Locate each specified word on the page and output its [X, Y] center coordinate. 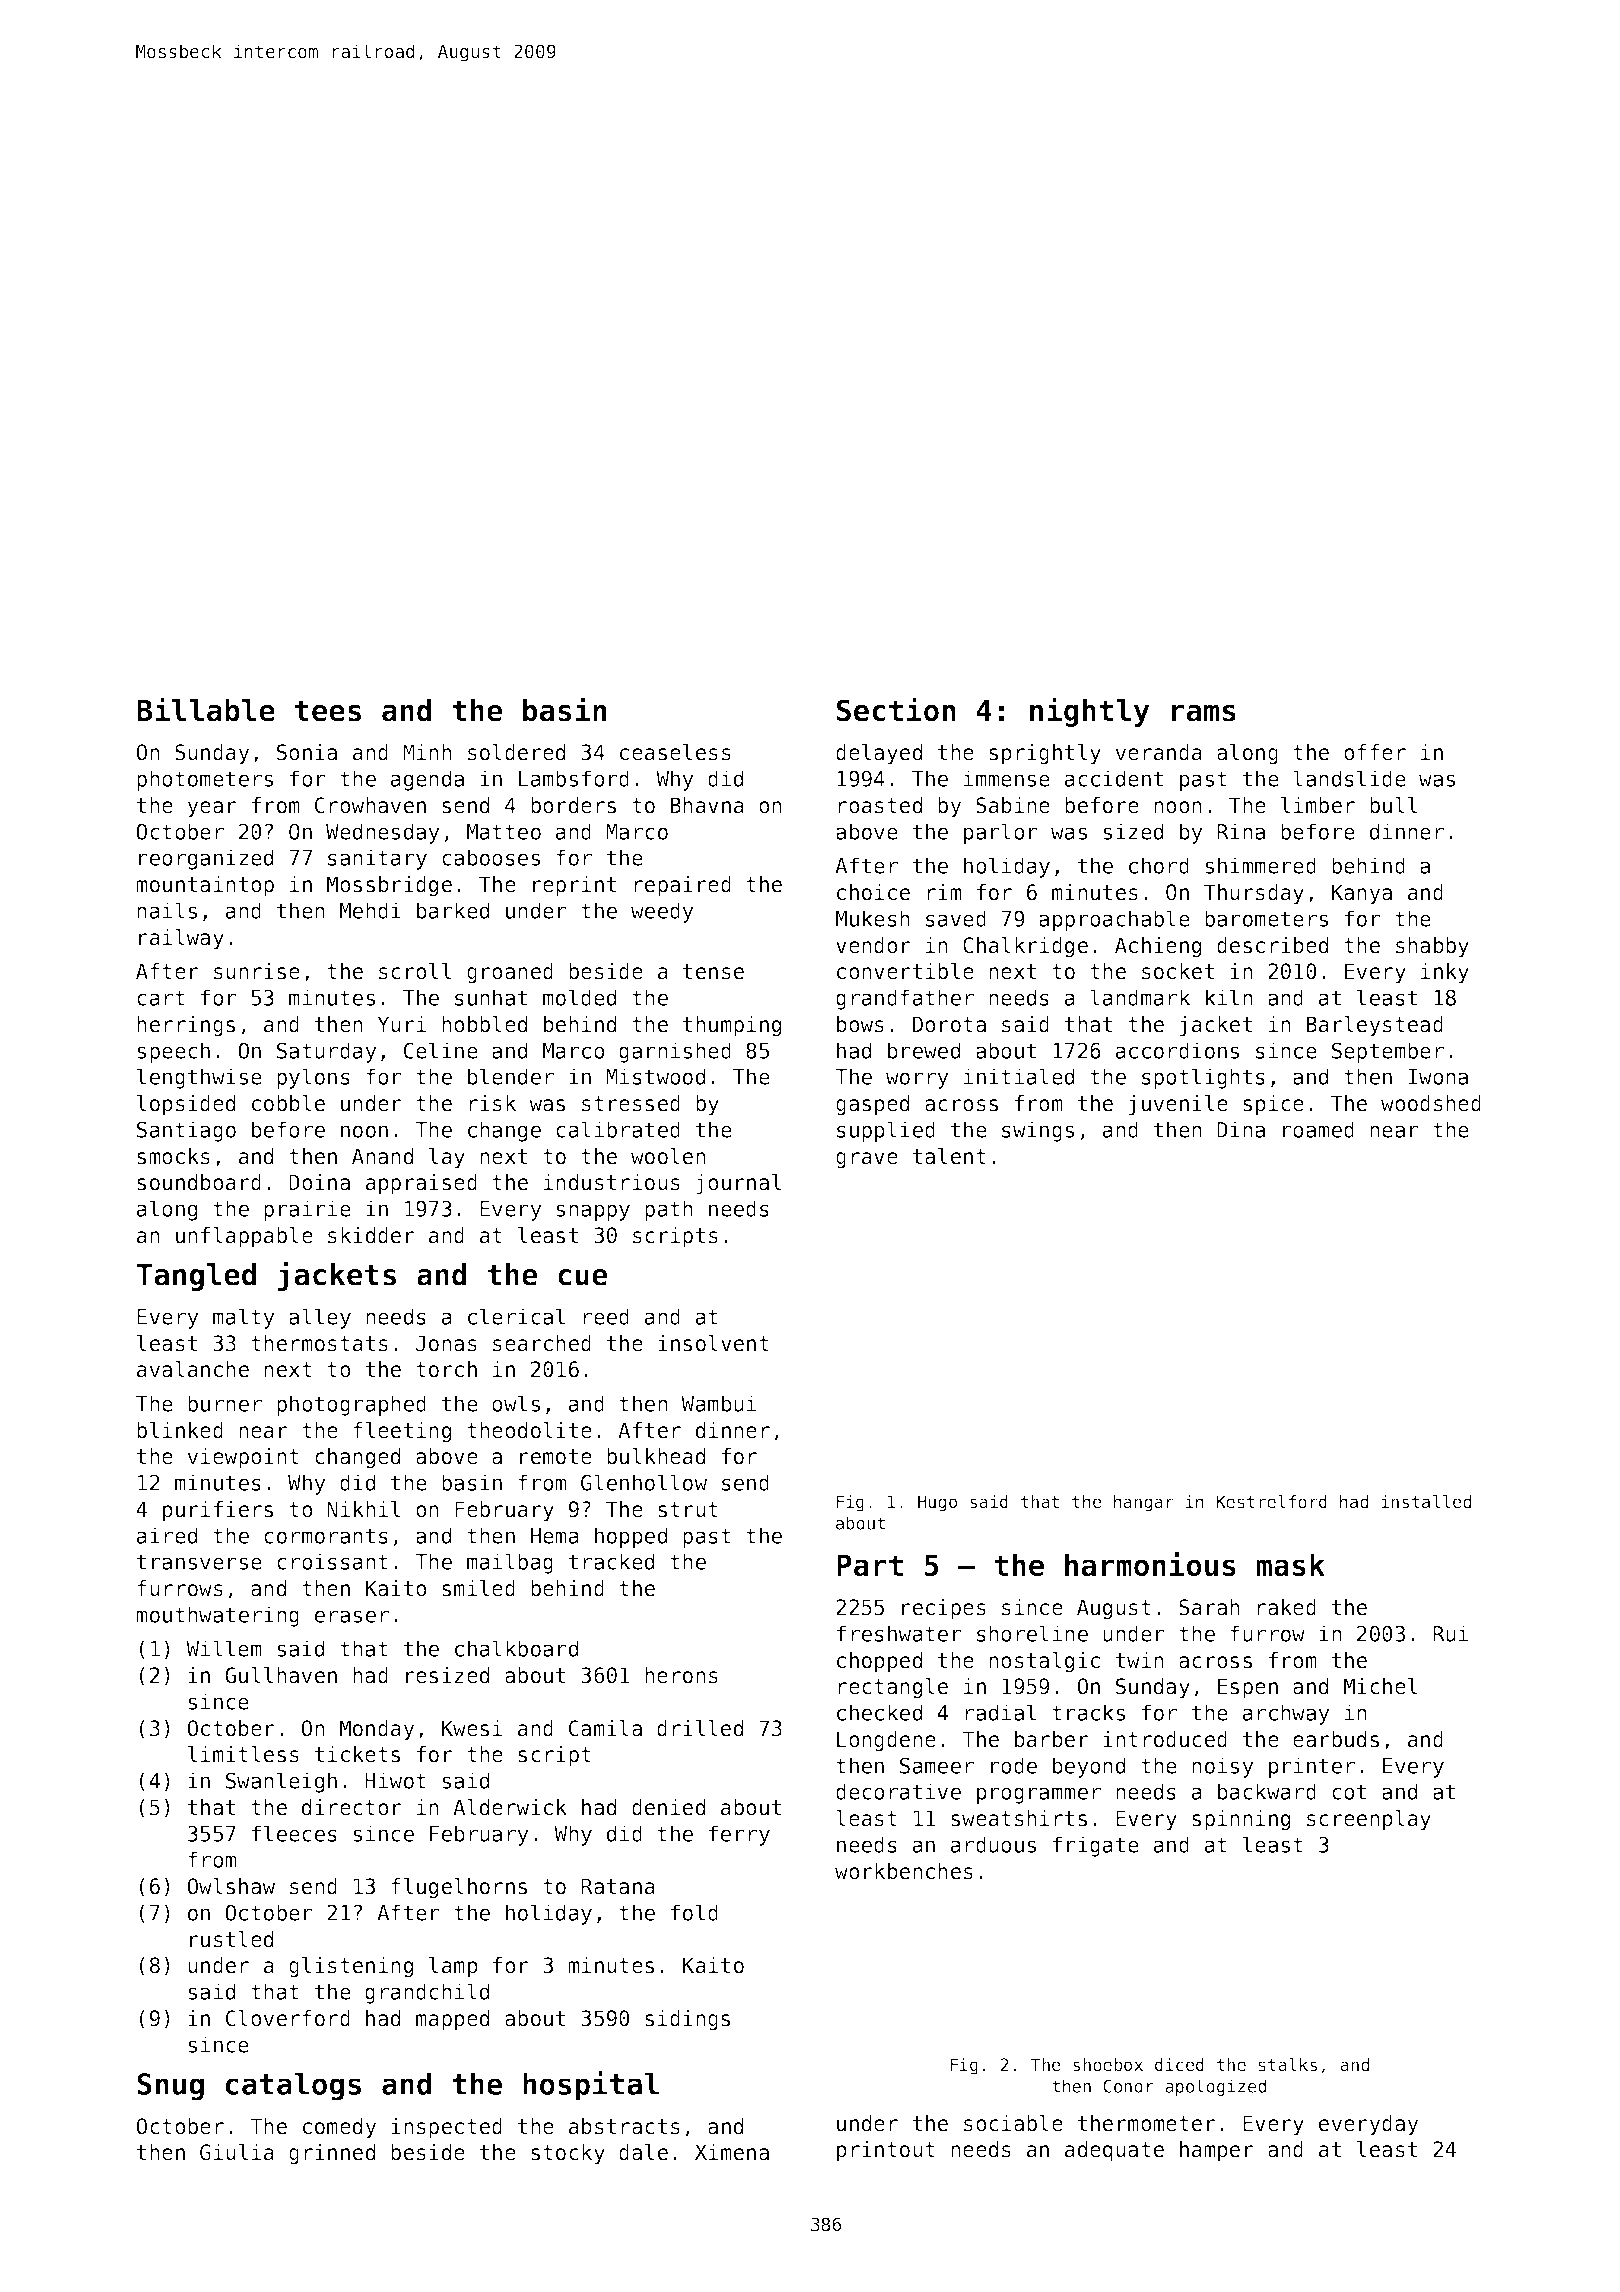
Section [896, 709]
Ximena [732, 2152]
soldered [516, 752]
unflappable [244, 1237]
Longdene [886, 1741]
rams [1204, 713]
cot [1349, 1792]
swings [1038, 1131]
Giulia [237, 2152]
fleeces [294, 1833]
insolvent [713, 1343]
